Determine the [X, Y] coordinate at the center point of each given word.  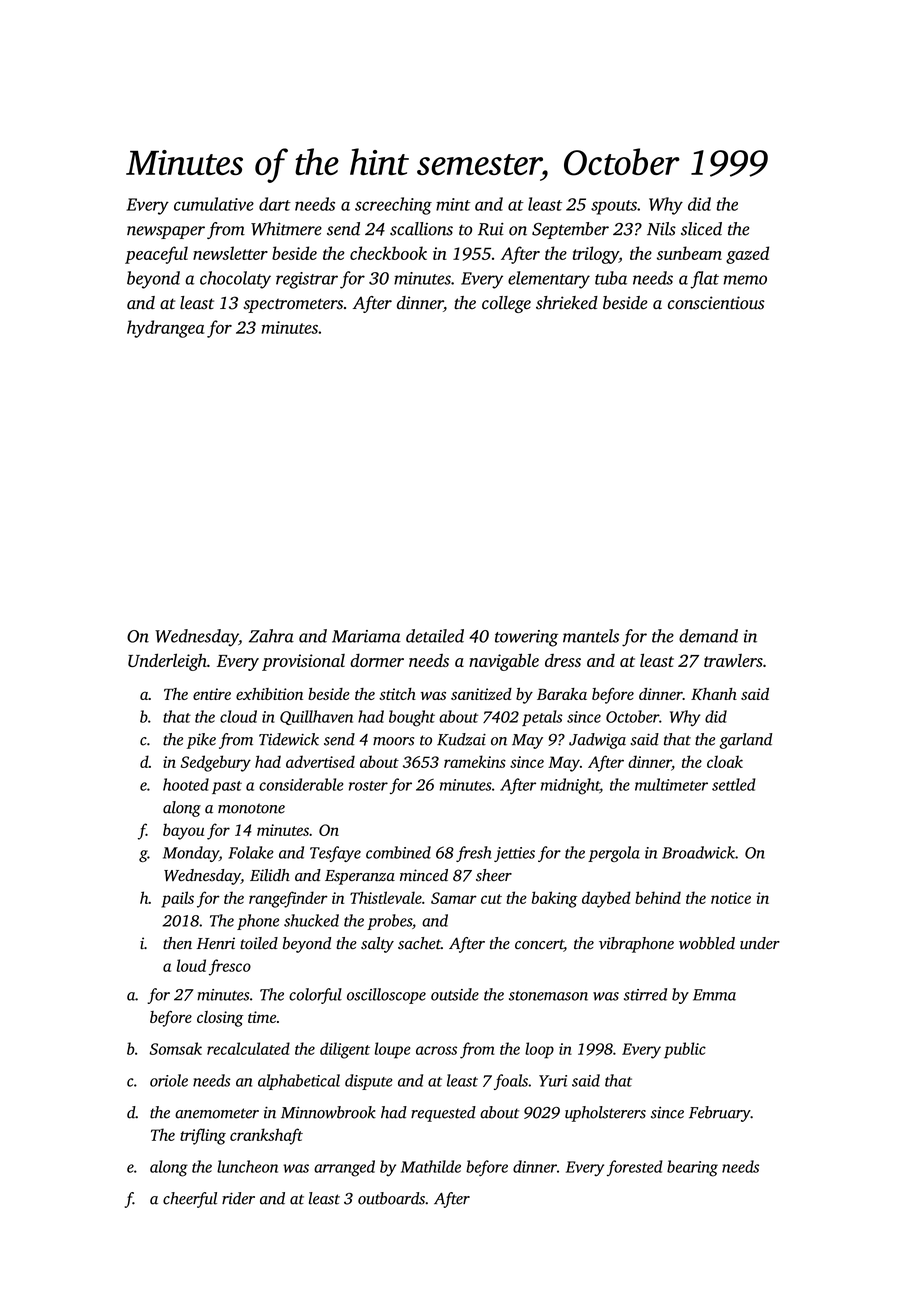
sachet [419, 943]
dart [275, 204]
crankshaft [266, 1136]
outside [455, 994]
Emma [714, 995]
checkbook [388, 253]
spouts [614, 207]
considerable [301, 784]
